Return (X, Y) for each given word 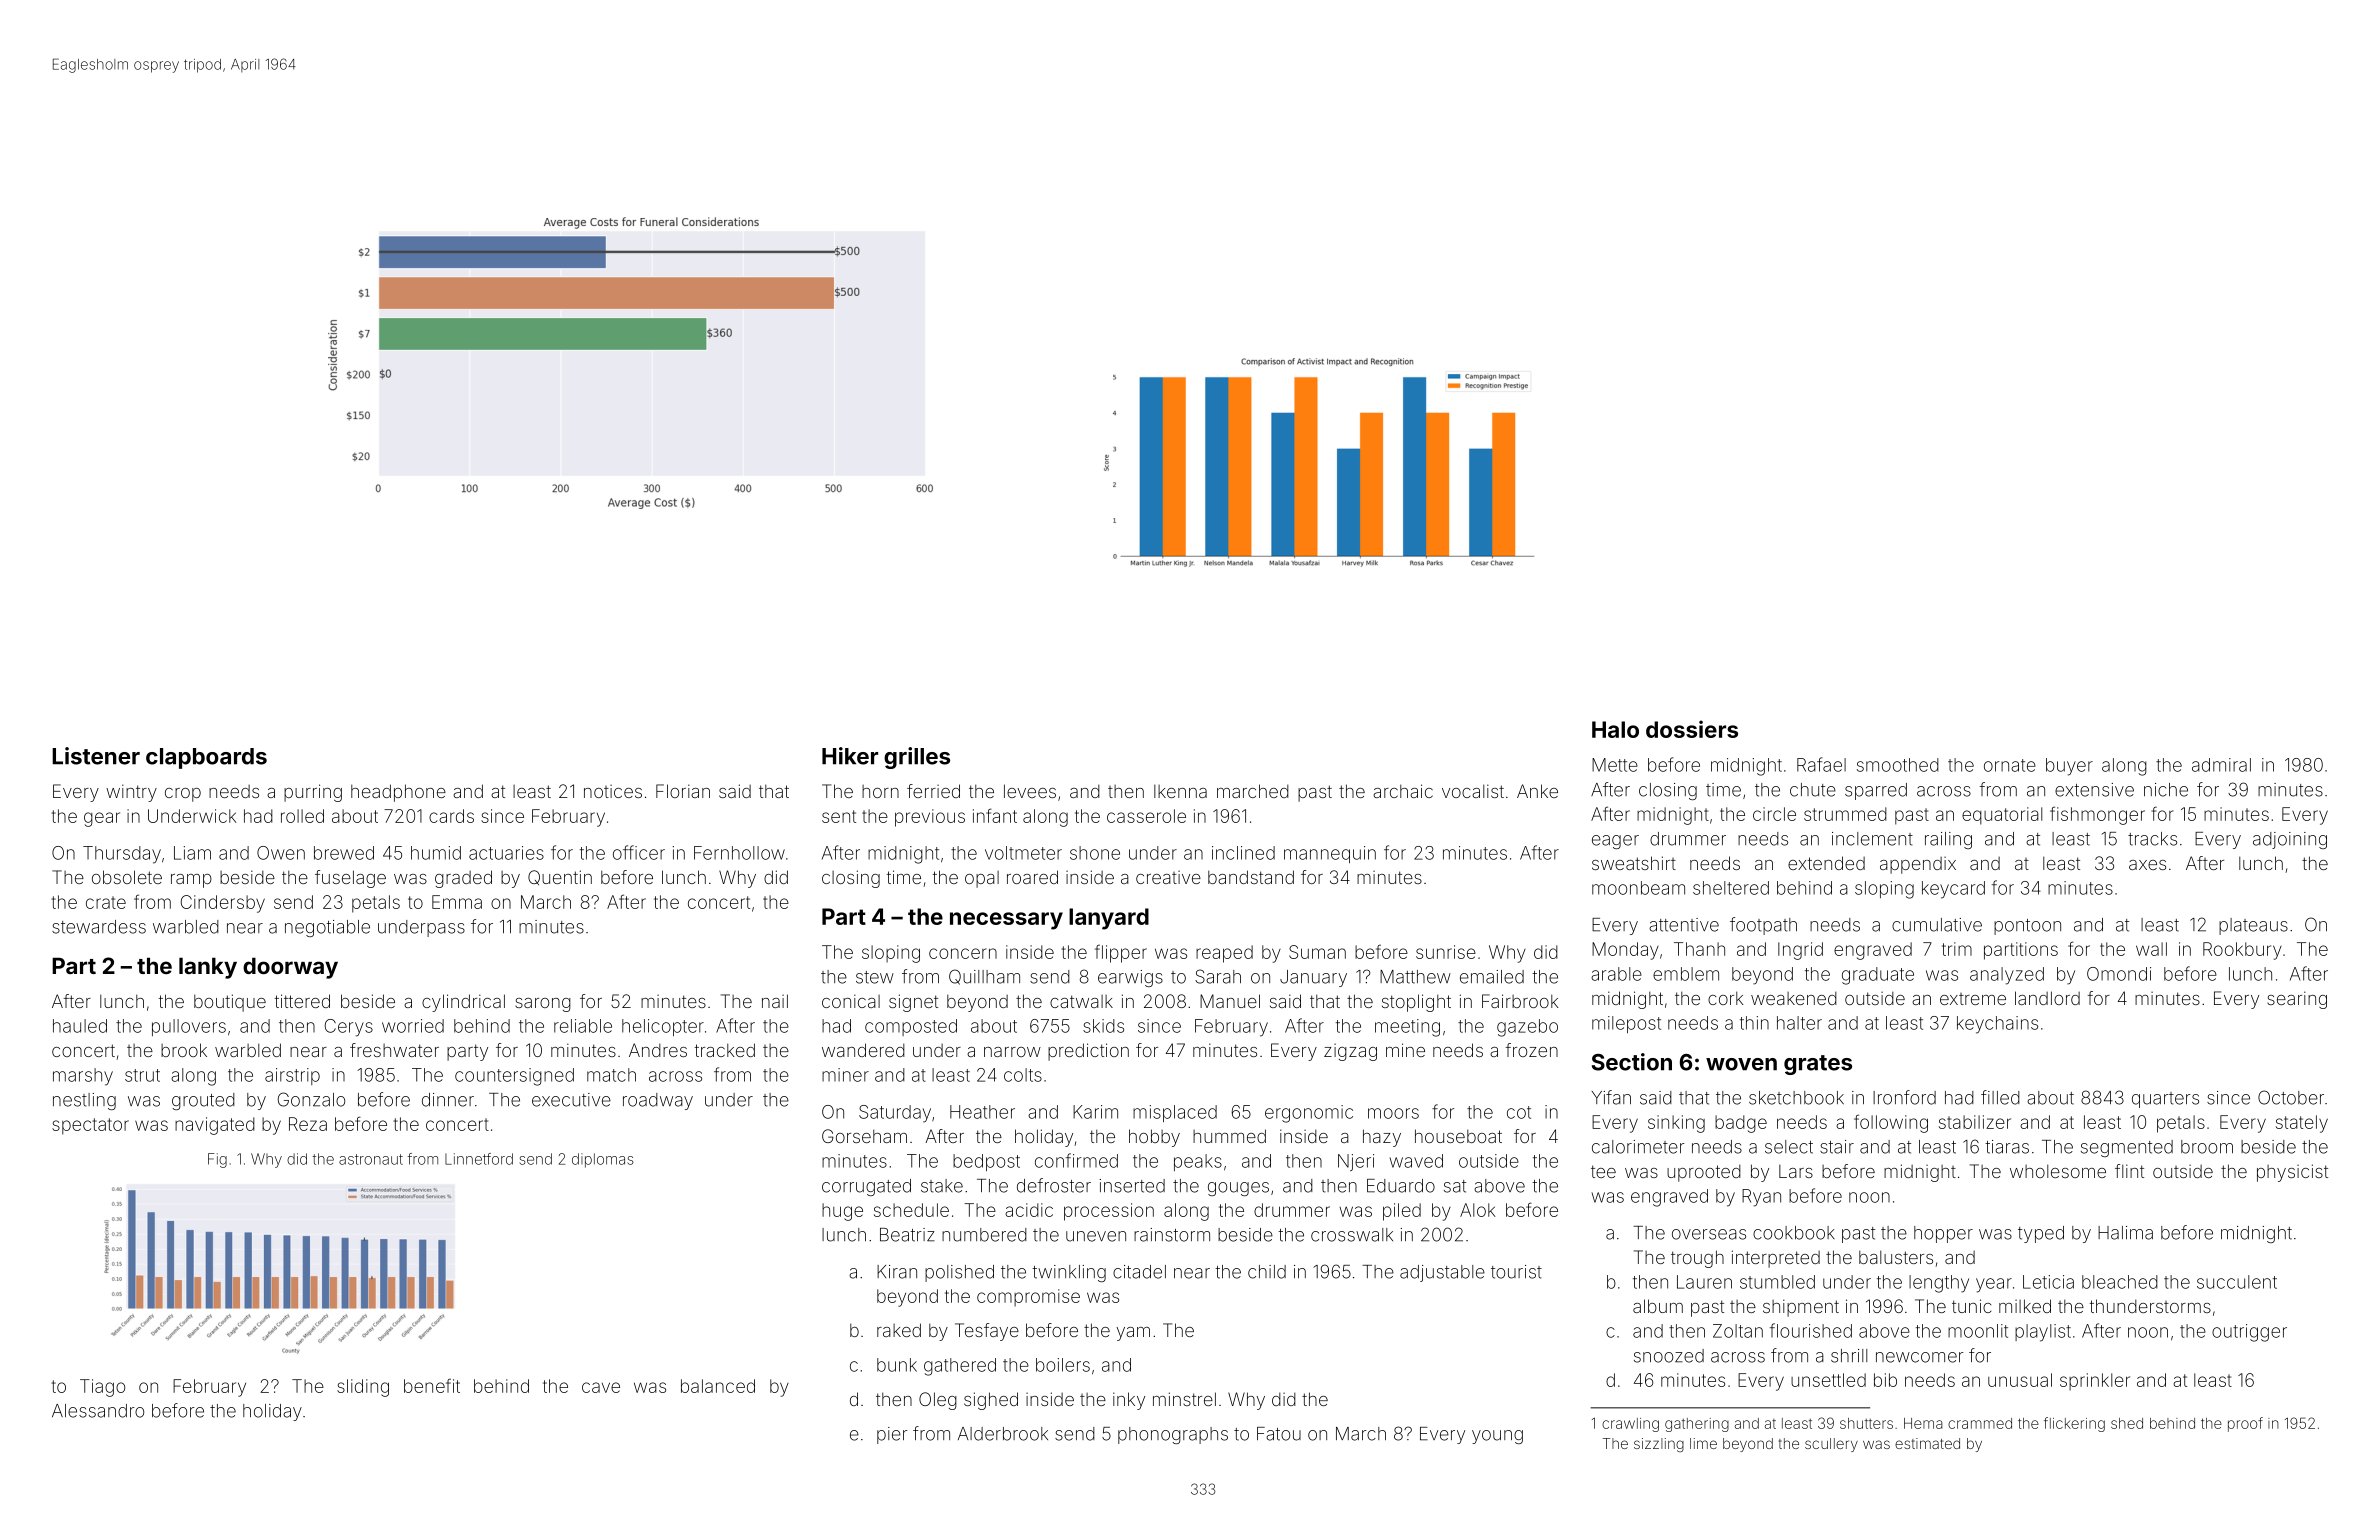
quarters (2165, 1100)
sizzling (1659, 1445)
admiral (2221, 765)
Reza (308, 1124)
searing (2297, 1000)
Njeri (1356, 1162)
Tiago (102, 1388)
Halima (2125, 1233)
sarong (543, 1005)
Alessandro (98, 1411)
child (1267, 1272)
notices (613, 791)
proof (2245, 1424)
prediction (1088, 1052)
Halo (1615, 729)
